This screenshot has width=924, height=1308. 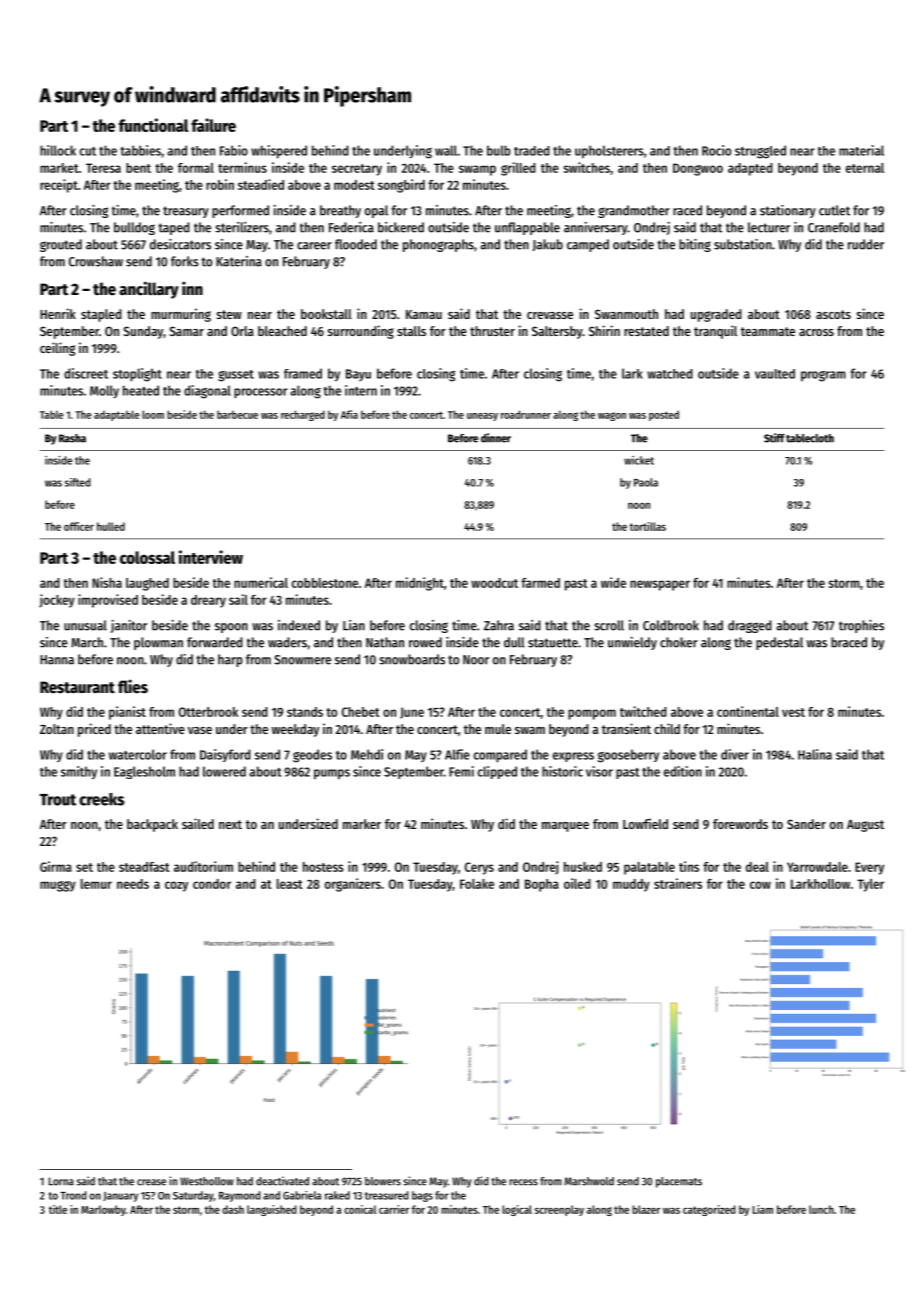 I want to click on intern, so click(x=361, y=390).
